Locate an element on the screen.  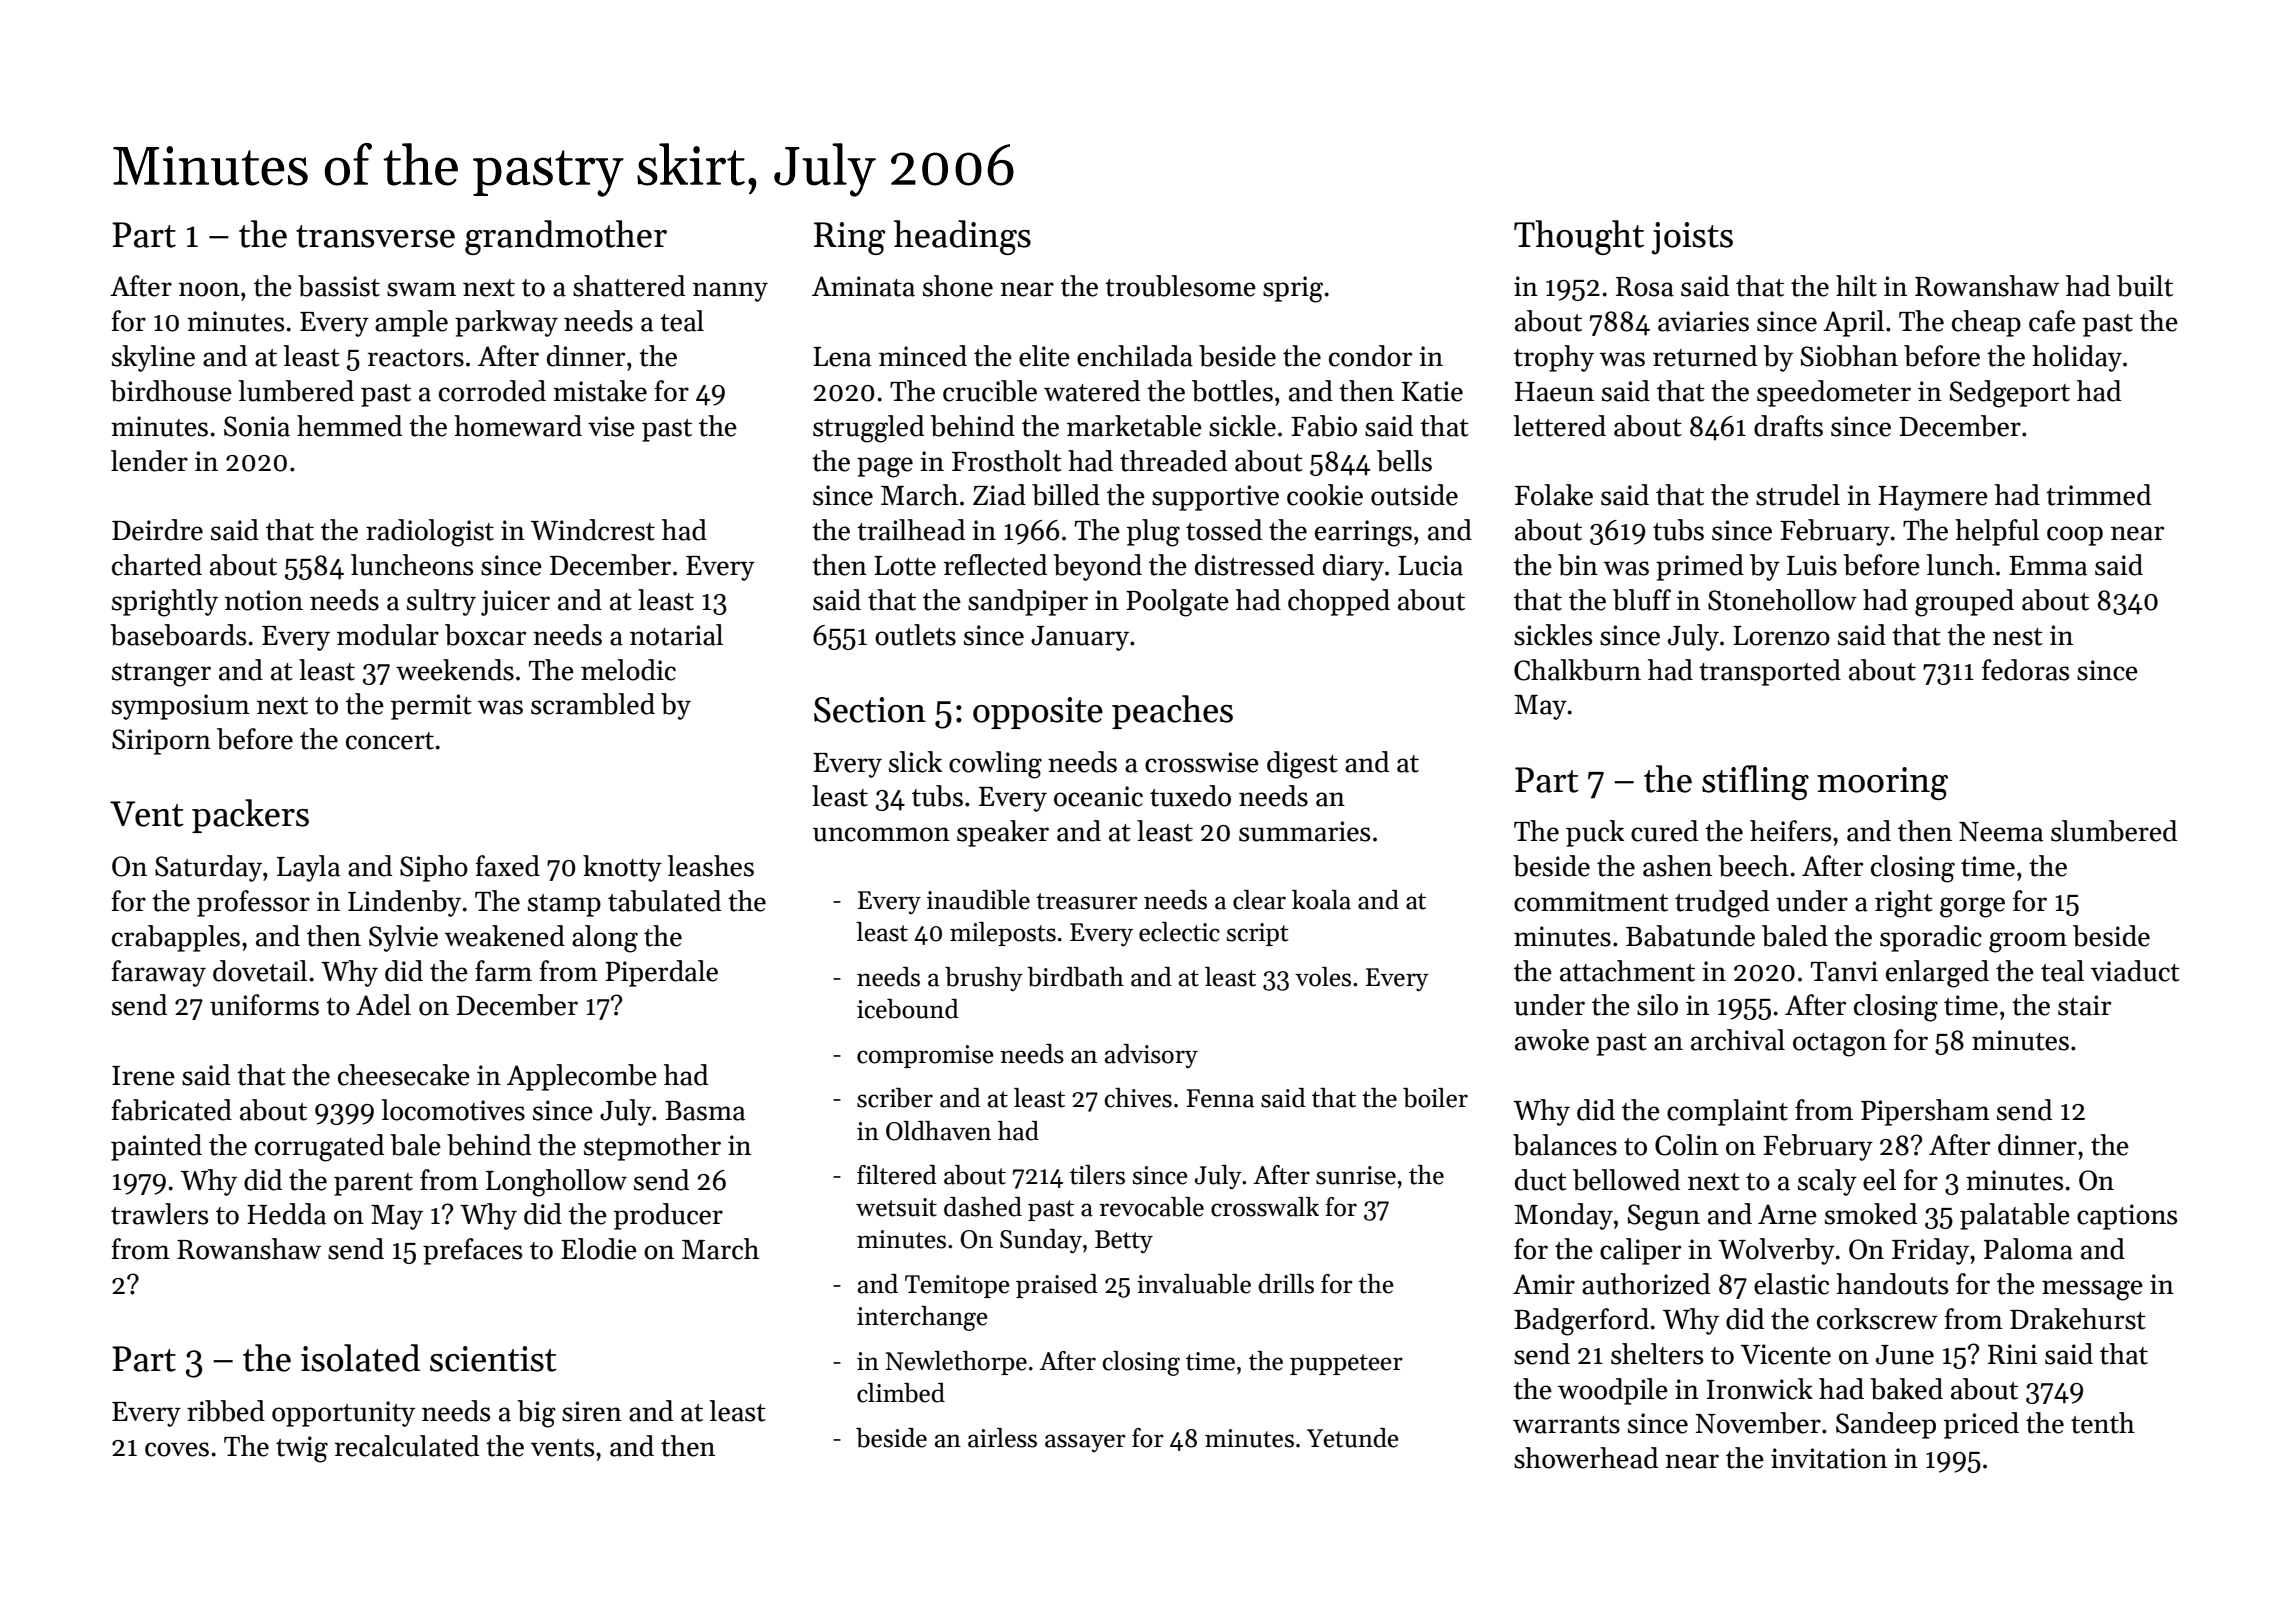
recalculated is located at coordinates (407, 1446).
